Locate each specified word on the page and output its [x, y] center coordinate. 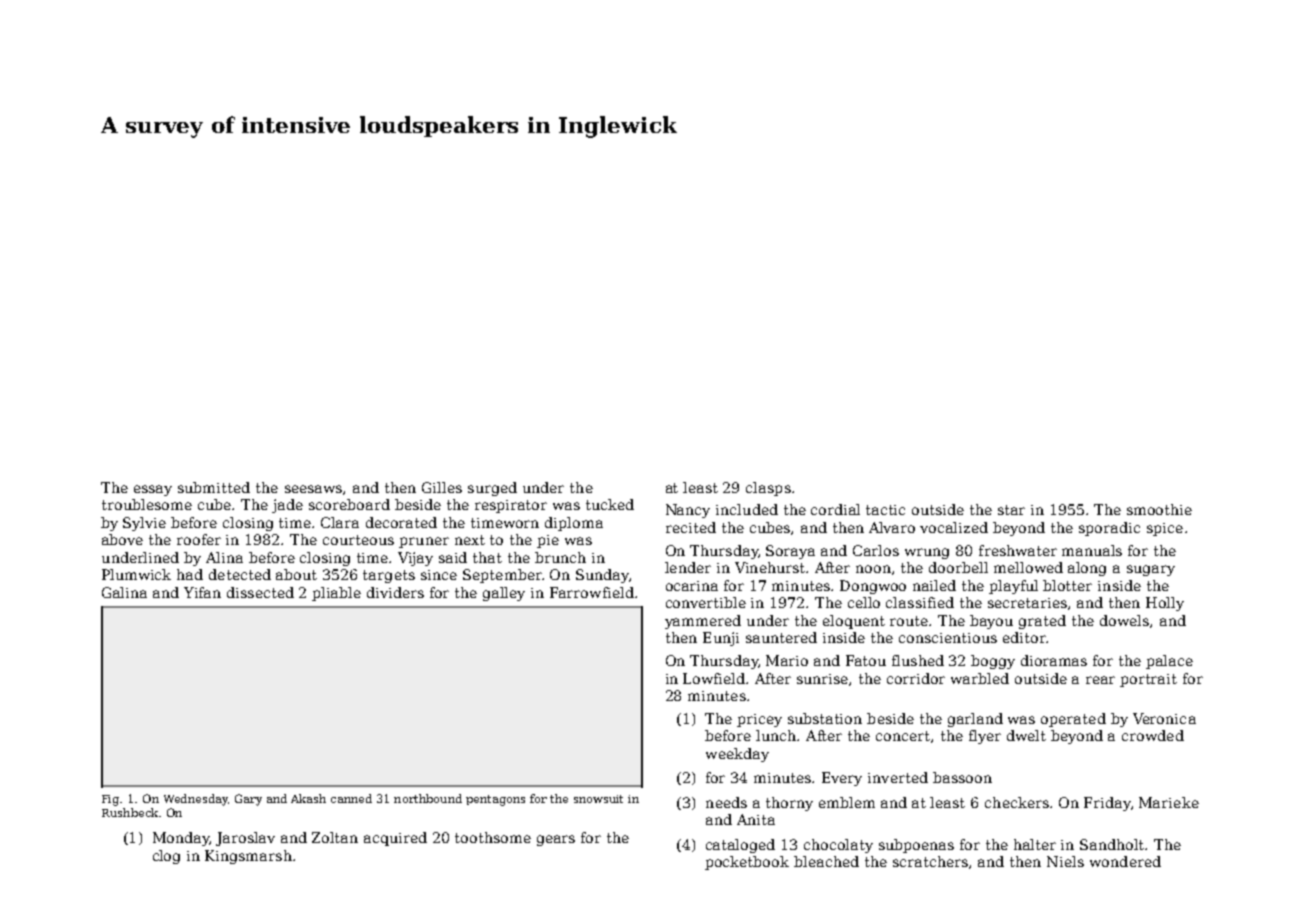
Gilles [442, 487]
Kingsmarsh [248, 857]
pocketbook [747, 863]
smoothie [1159, 509]
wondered [1125, 861]
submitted [214, 487]
